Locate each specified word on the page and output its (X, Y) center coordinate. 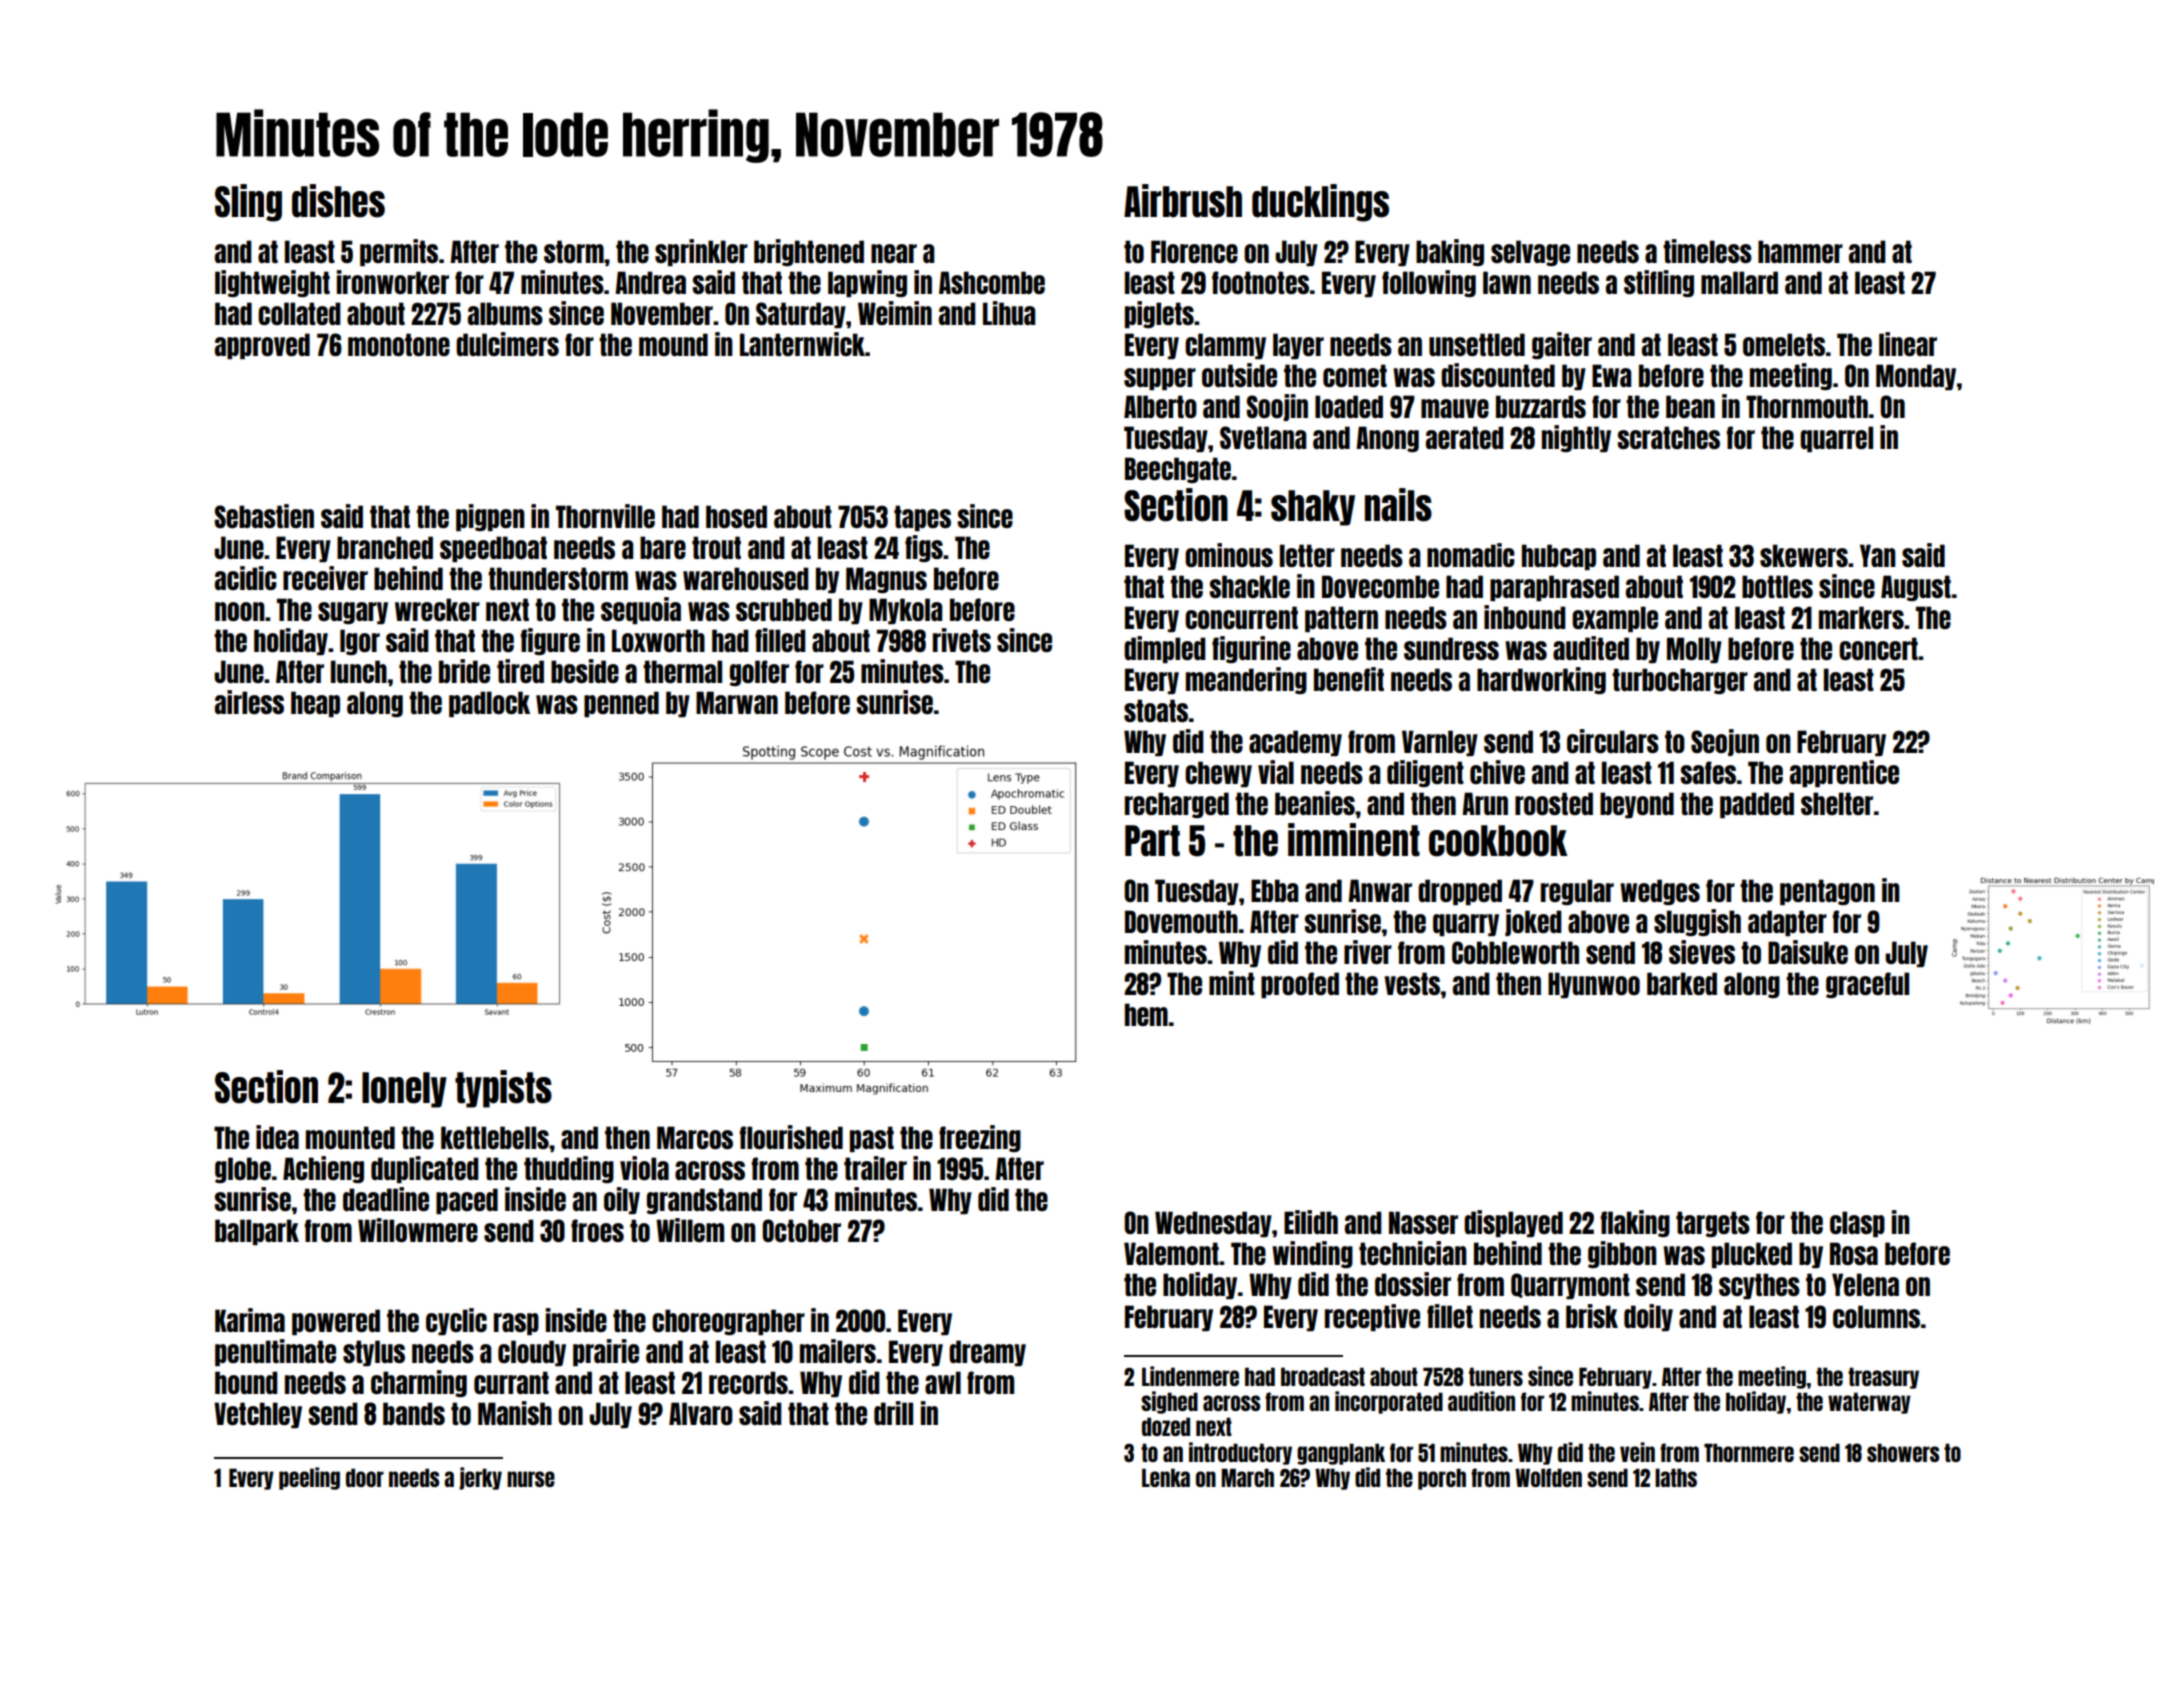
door (365, 1477)
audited (1591, 648)
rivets (962, 640)
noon (240, 611)
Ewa (1611, 375)
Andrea (650, 282)
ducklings (1320, 203)
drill (893, 1413)
